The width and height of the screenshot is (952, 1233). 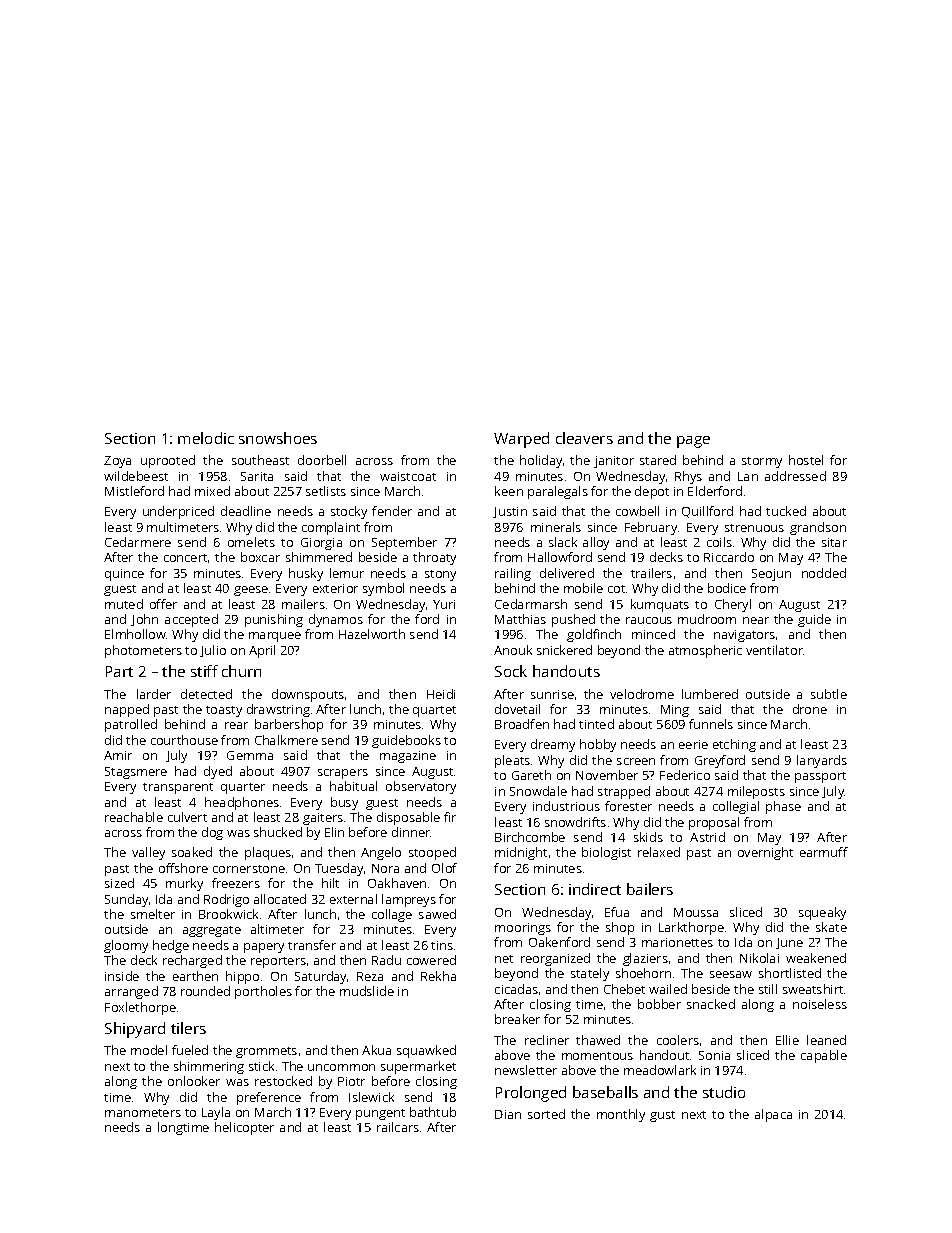 What do you see at coordinates (421, 787) in the screenshot?
I see `observatory` at bounding box center [421, 787].
